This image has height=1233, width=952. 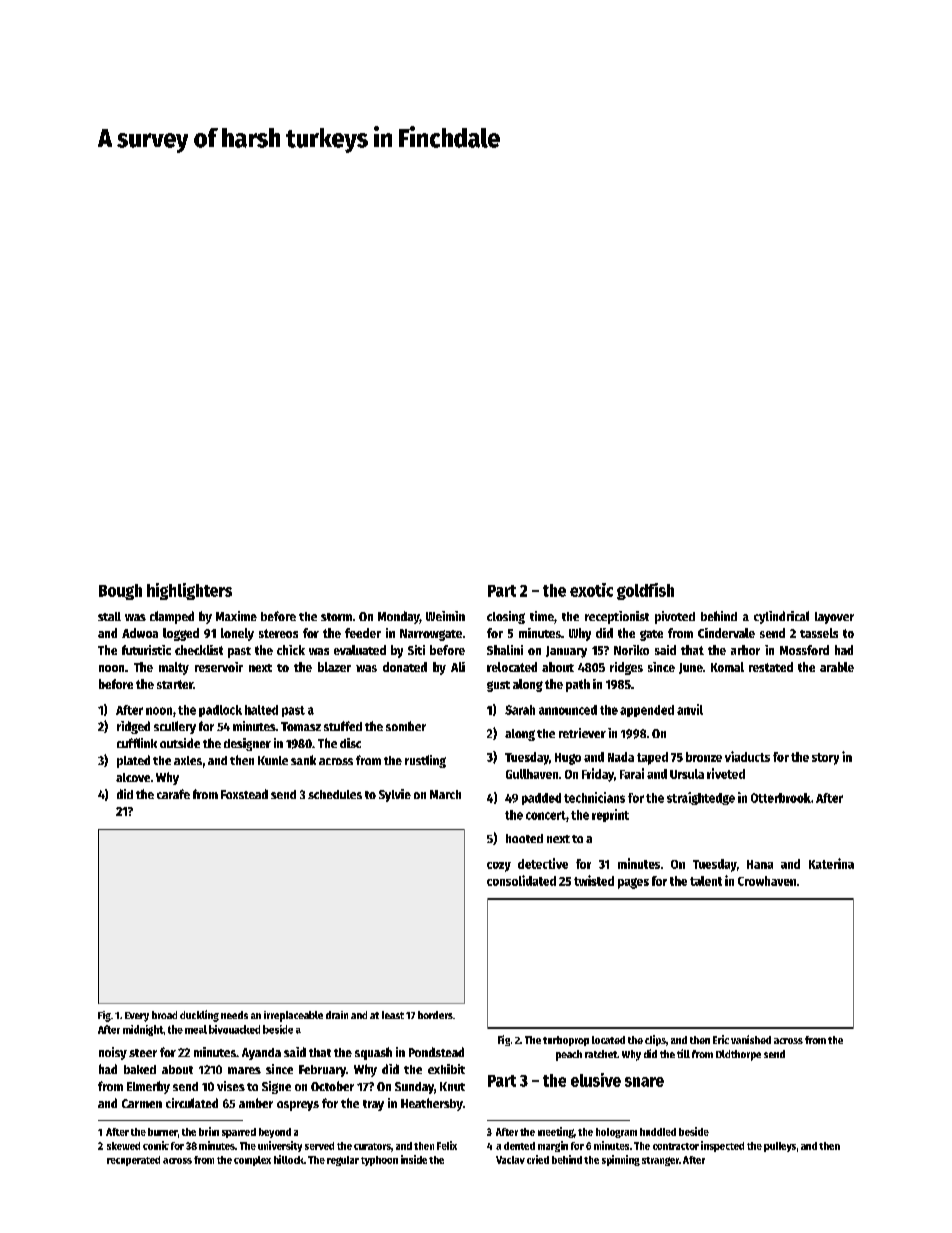 What do you see at coordinates (199, 1016) in the image?
I see `duckling` at bounding box center [199, 1016].
